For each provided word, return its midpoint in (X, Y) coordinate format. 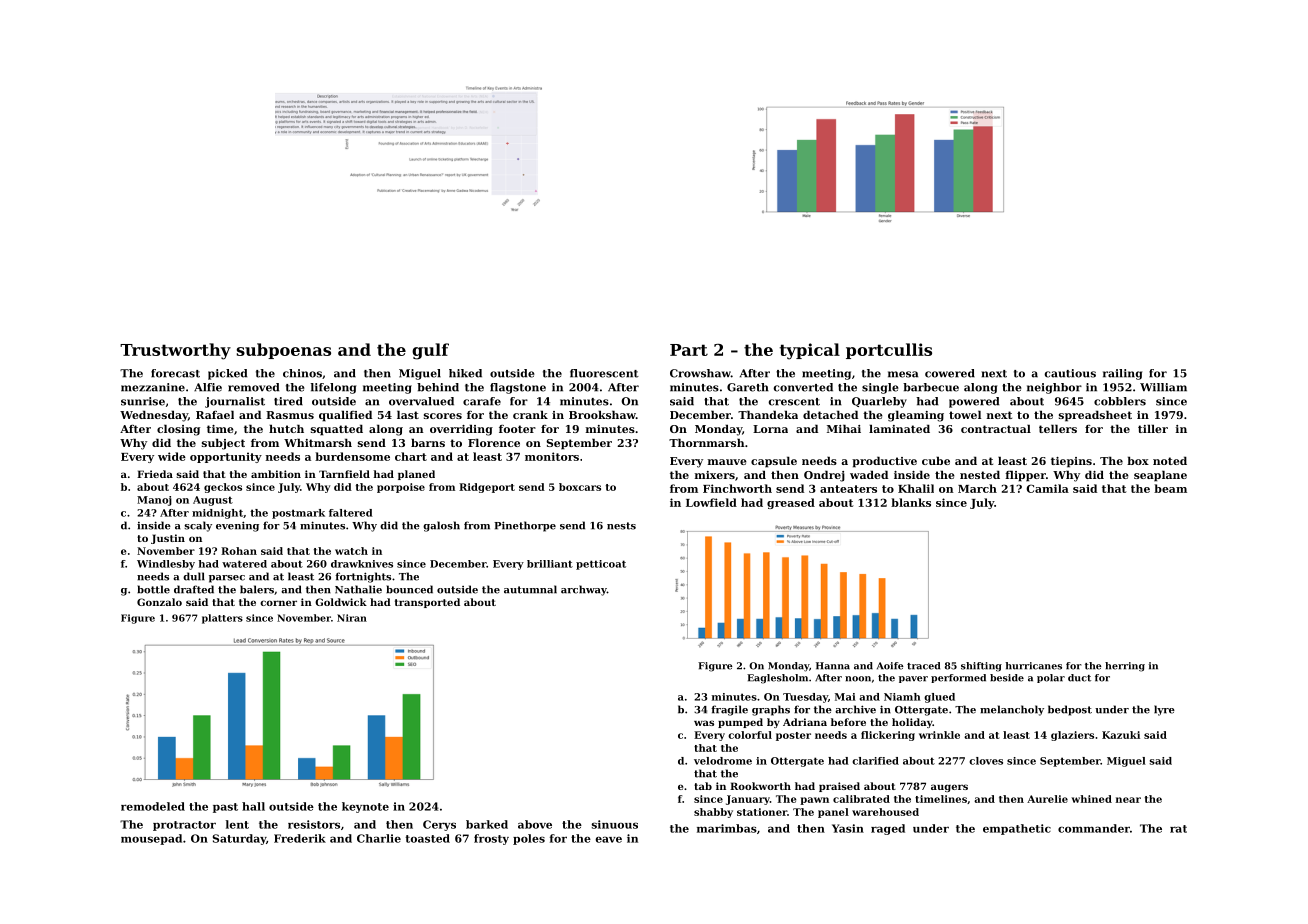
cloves (986, 761)
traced (923, 666)
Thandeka (768, 414)
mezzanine (153, 387)
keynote (365, 807)
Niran (352, 618)
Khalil (916, 488)
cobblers (1120, 401)
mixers (715, 475)
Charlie (379, 838)
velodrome (723, 761)
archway (584, 590)
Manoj (154, 501)
